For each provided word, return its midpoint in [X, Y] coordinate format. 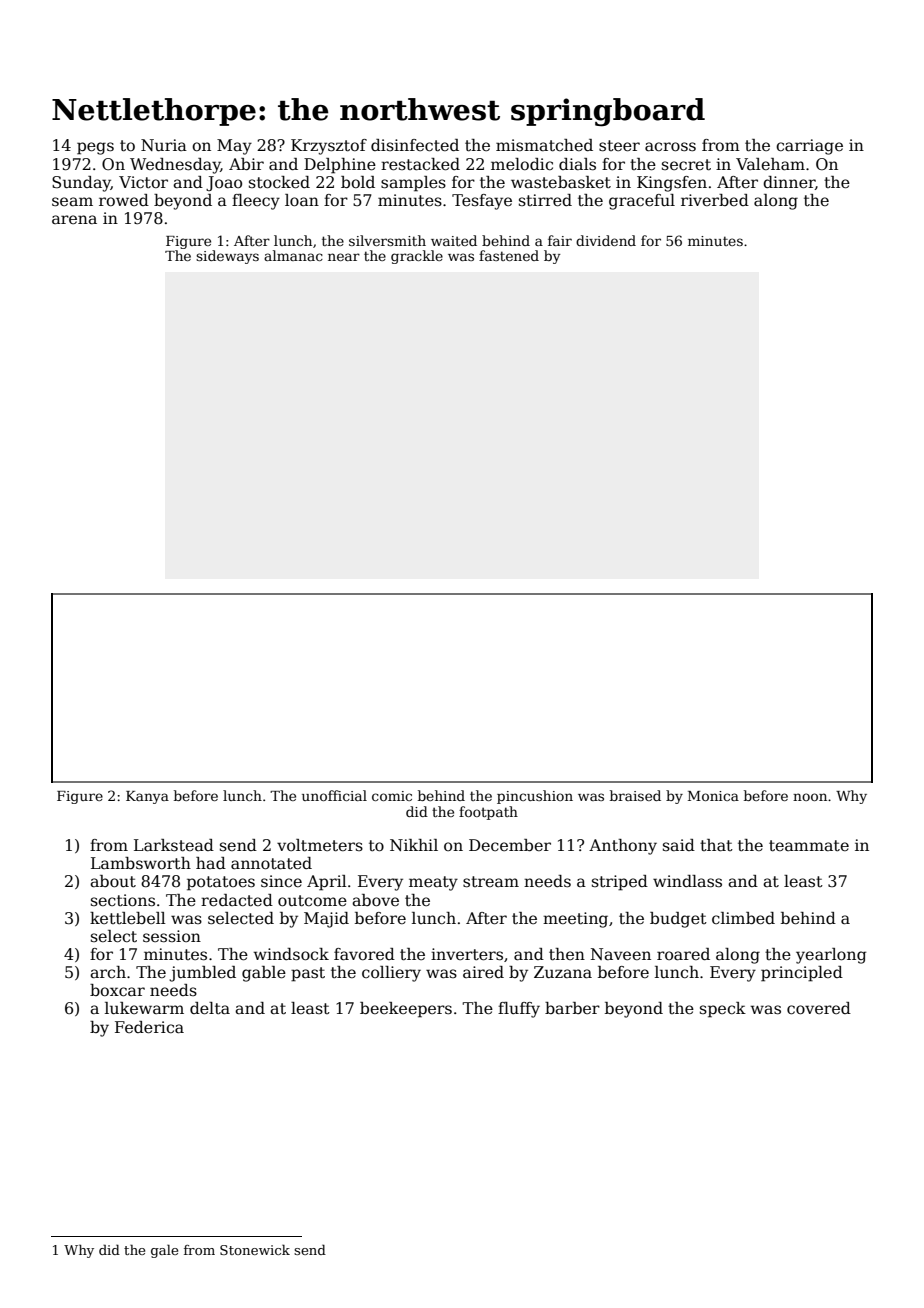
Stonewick [255, 1249]
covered [819, 1008]
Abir [246, 164]
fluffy [519, 1010]
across [670, 147]
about [113, 881]
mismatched [544, 145]
